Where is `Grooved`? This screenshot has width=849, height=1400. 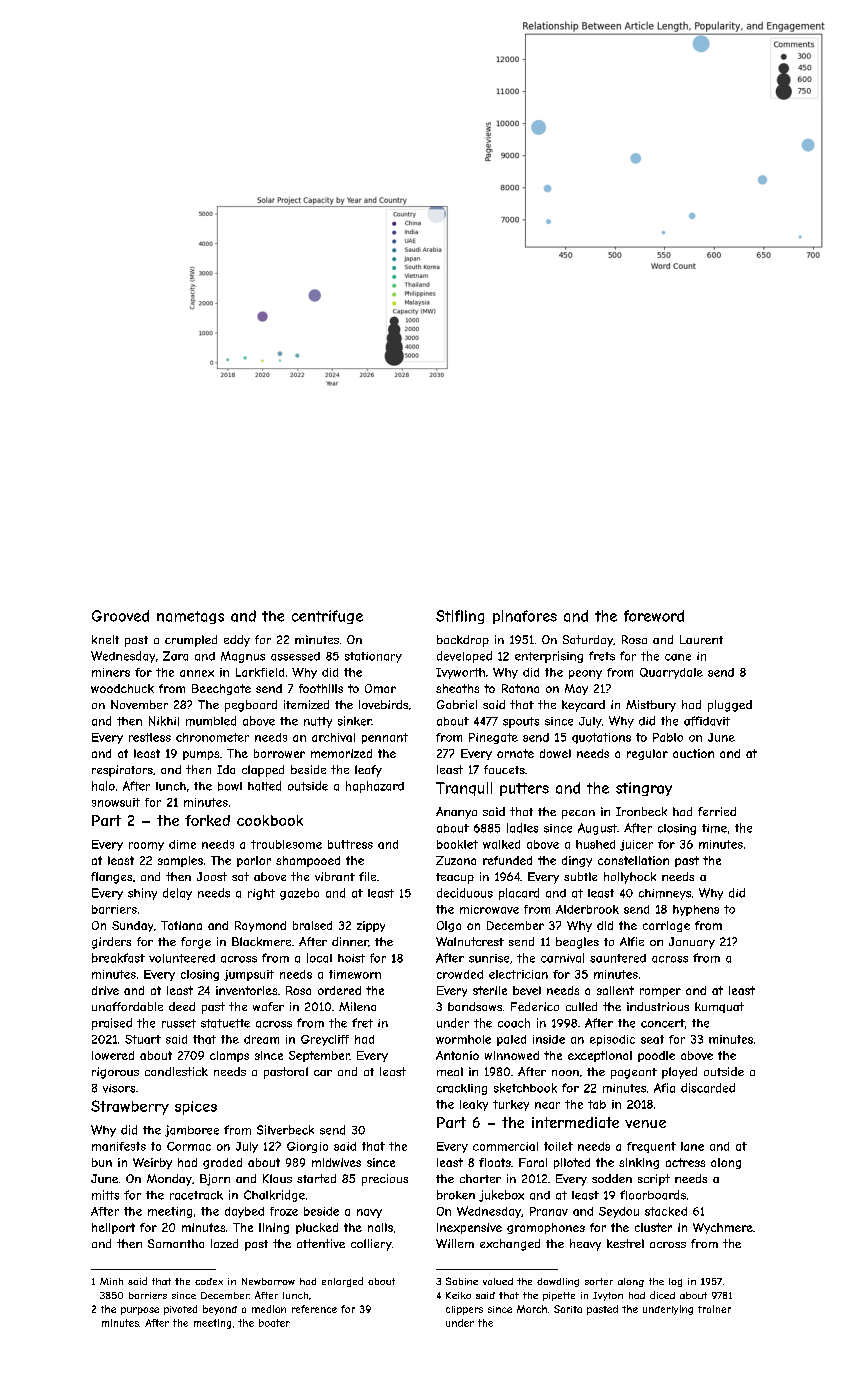 Grooved is located at coordinates (120, 616).
